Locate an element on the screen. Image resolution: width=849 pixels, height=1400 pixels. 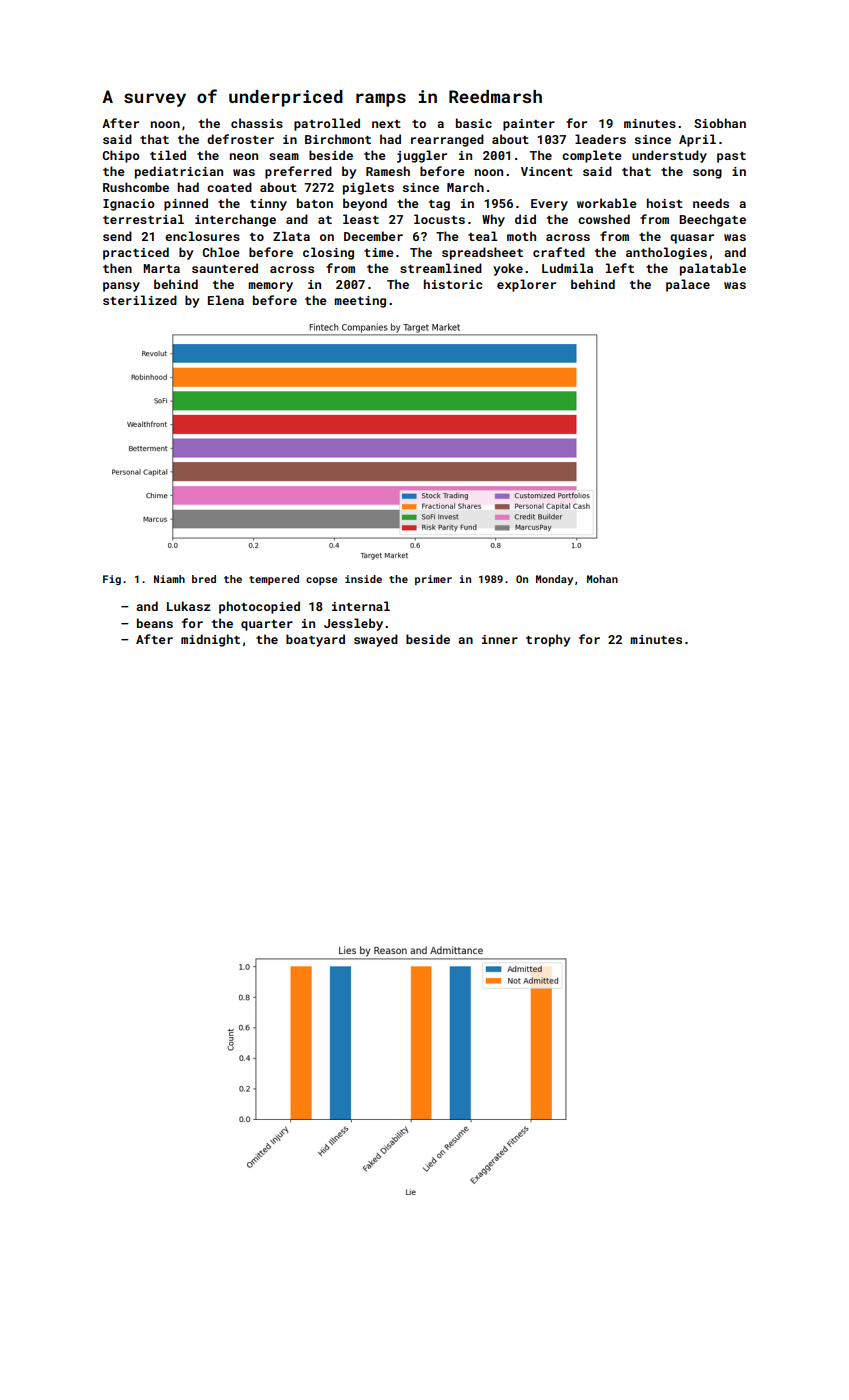
Niamh is located at coordinates (169, 579).
